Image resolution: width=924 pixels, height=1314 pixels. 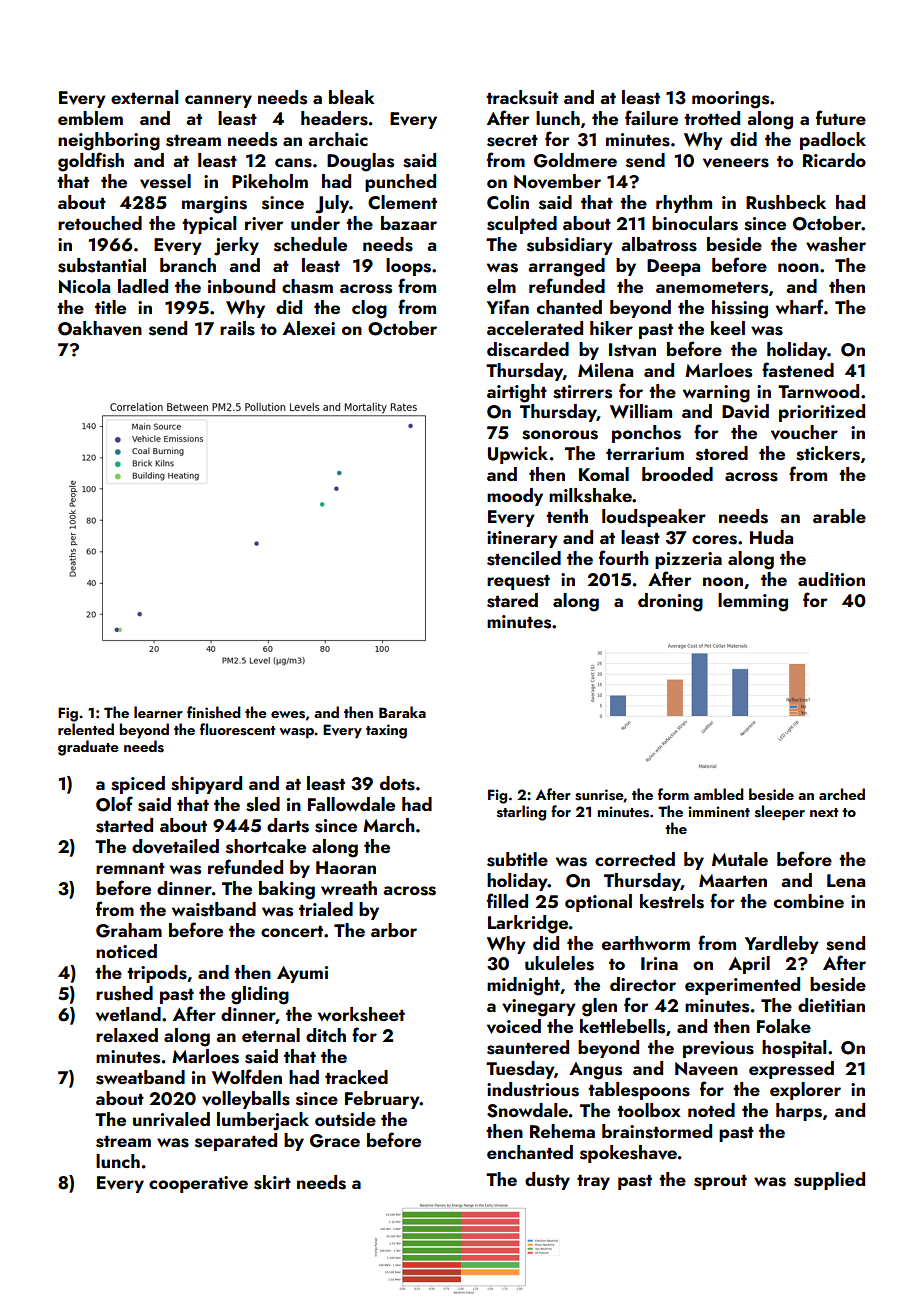 What do you see at coordinates (86, 729) in the image?
I see `relented` at bounding box center [86, 729].
